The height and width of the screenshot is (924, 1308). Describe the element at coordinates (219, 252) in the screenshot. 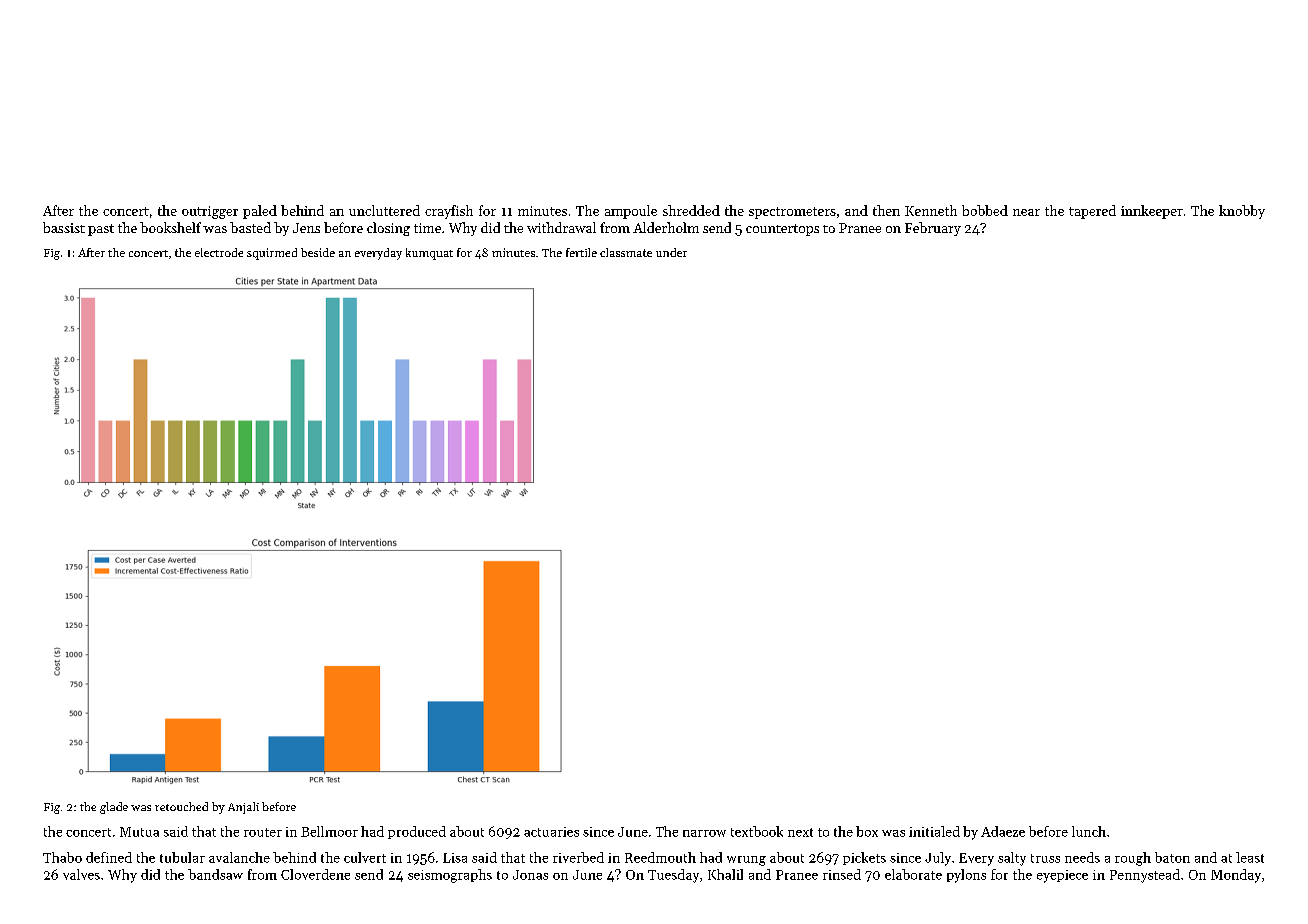

I see `electrode` at that location.
